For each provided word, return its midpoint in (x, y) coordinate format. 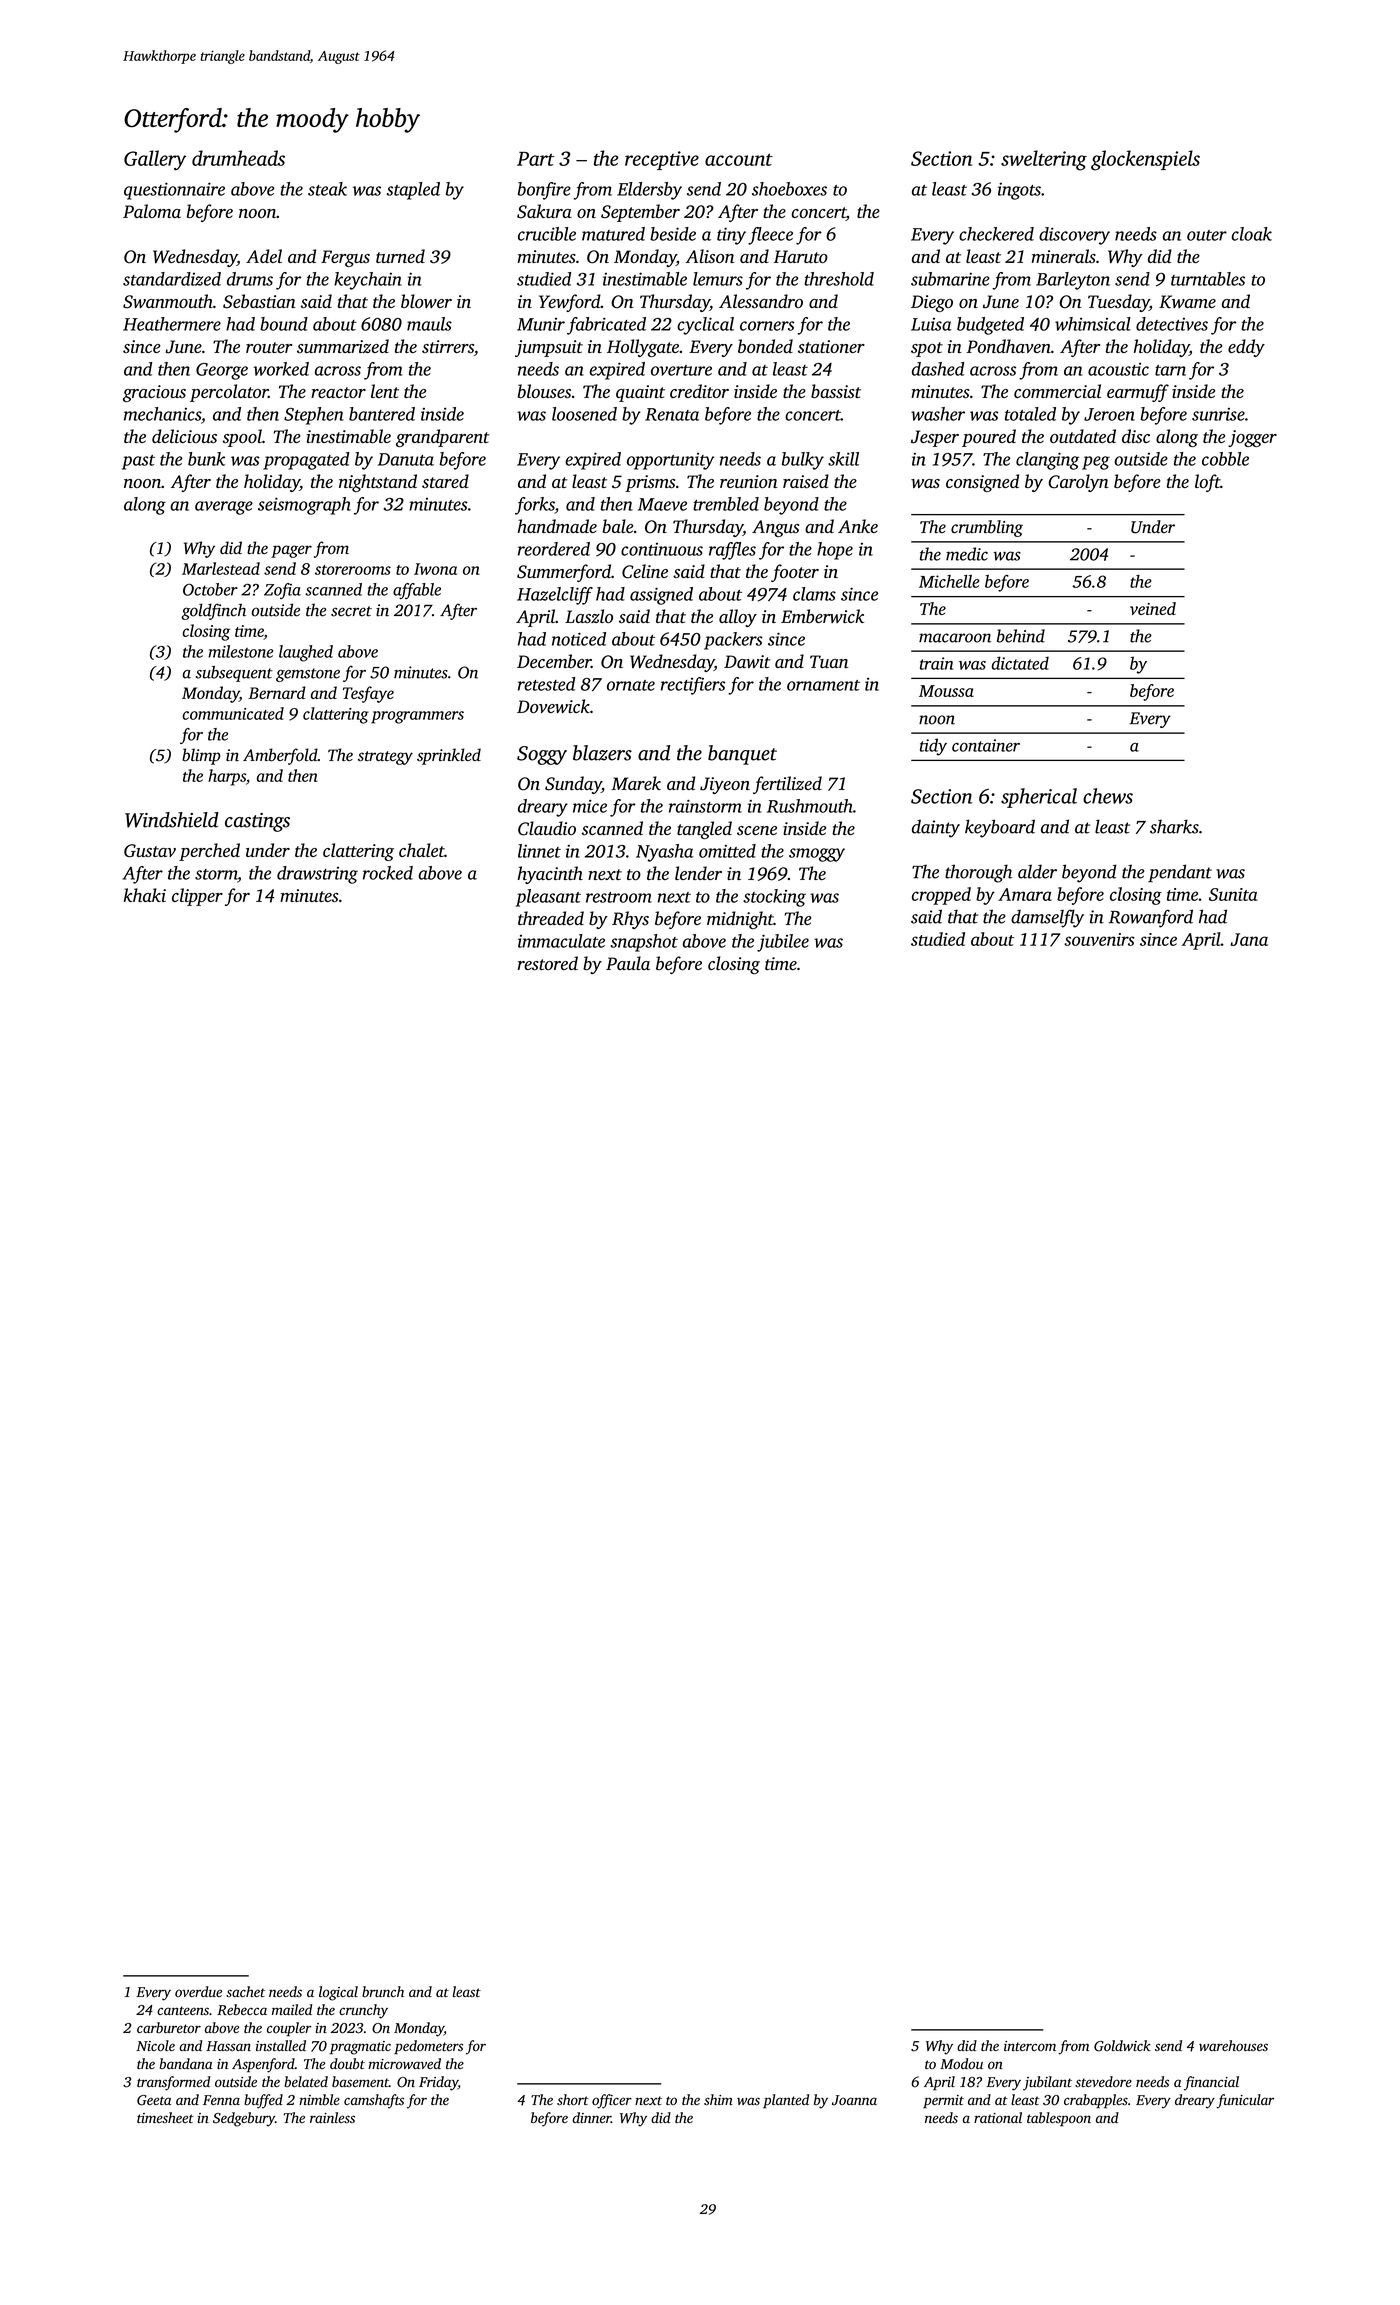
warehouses (1233, 2045)
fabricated (606, 326)
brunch (383, 1991)
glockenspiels (1145, 160)
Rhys (630, 920)
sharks (1174, 826)
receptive (662, 160)
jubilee (783, 943)
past (138, 462)
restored (548, 963)
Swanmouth (168, 301)
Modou (961, 2063)
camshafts (374, 2101)
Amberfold (280, 756)
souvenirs (1099, 939)
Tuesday (1118, 303)
